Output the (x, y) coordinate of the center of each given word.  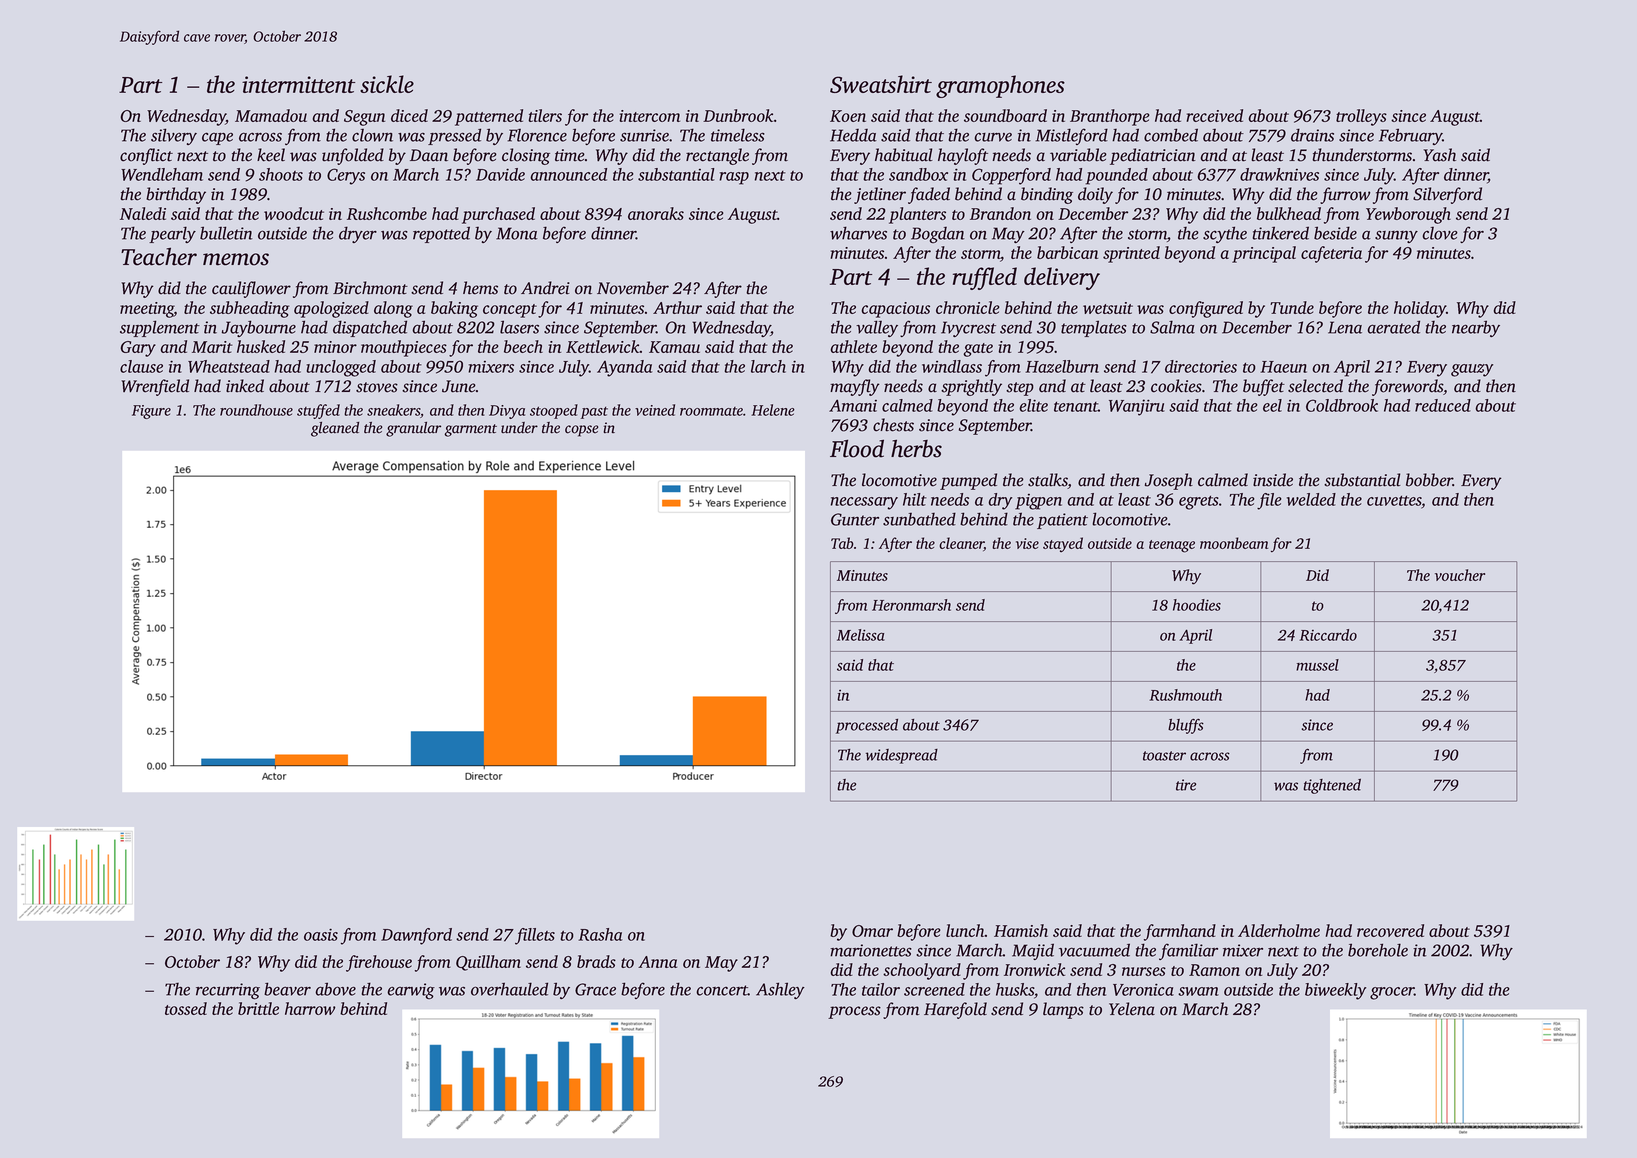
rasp (734, 178)
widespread (902, 756)
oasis (321, 935)
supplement (160, 328)
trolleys (1361, 117)
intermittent (298, 84)
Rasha (600, 934)
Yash (1439, 155)
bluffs (1186, 726)
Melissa (861, 635)
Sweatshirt (881, 84)
